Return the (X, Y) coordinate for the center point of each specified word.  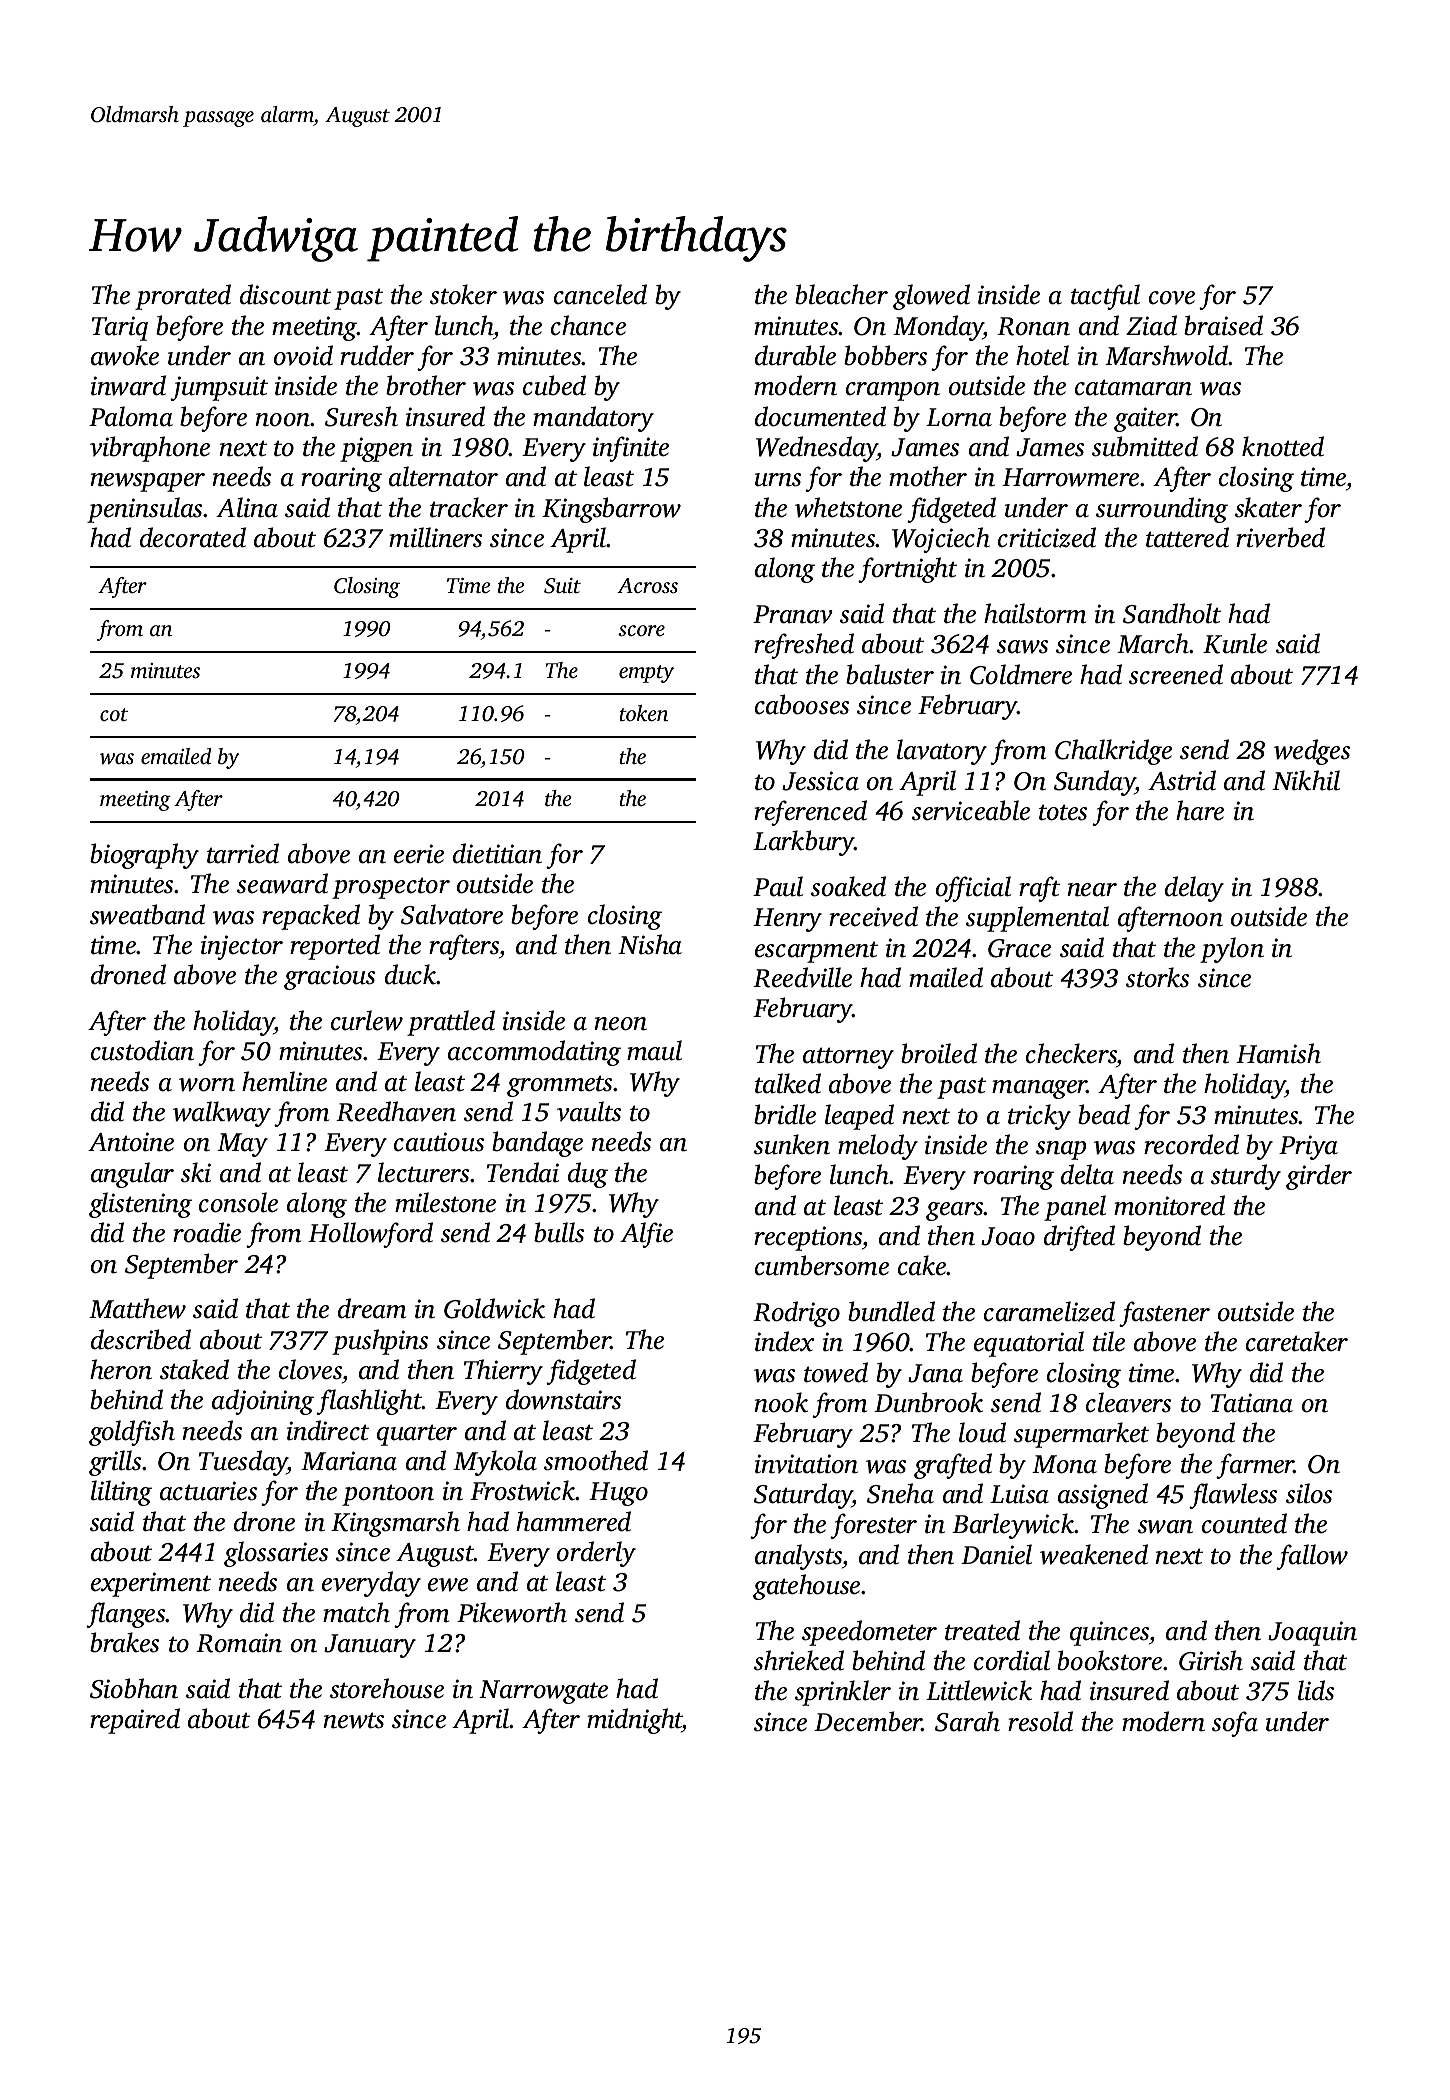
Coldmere (1021, 674)
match (356, 1612)
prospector (391, 888)
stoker (463, 294)
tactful (1105, 297)
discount (285, 294)
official (973, 889)
